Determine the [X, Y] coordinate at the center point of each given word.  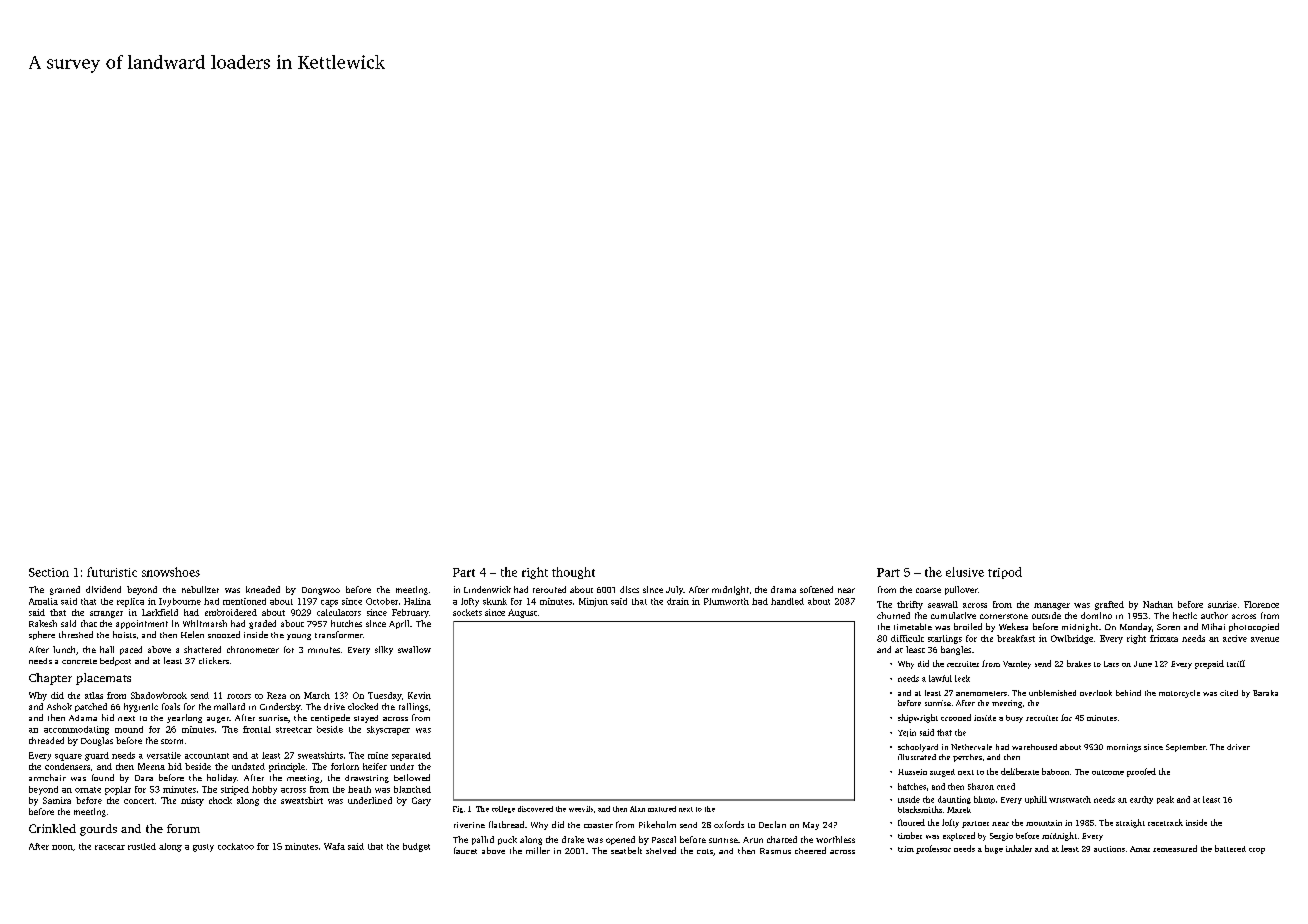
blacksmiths [920, 809]
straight [1130, 823]
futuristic [112, 572]
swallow [414, 649]
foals [171, 706]
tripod [1005, 573]
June [1143, 664]
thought [573, 573]
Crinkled [52, 828]
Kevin [419, 695]
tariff [1236, 663]
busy [1014, 719]
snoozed [224, 634]
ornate [88, 790]
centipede [330, 718]
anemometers [981, 693]
